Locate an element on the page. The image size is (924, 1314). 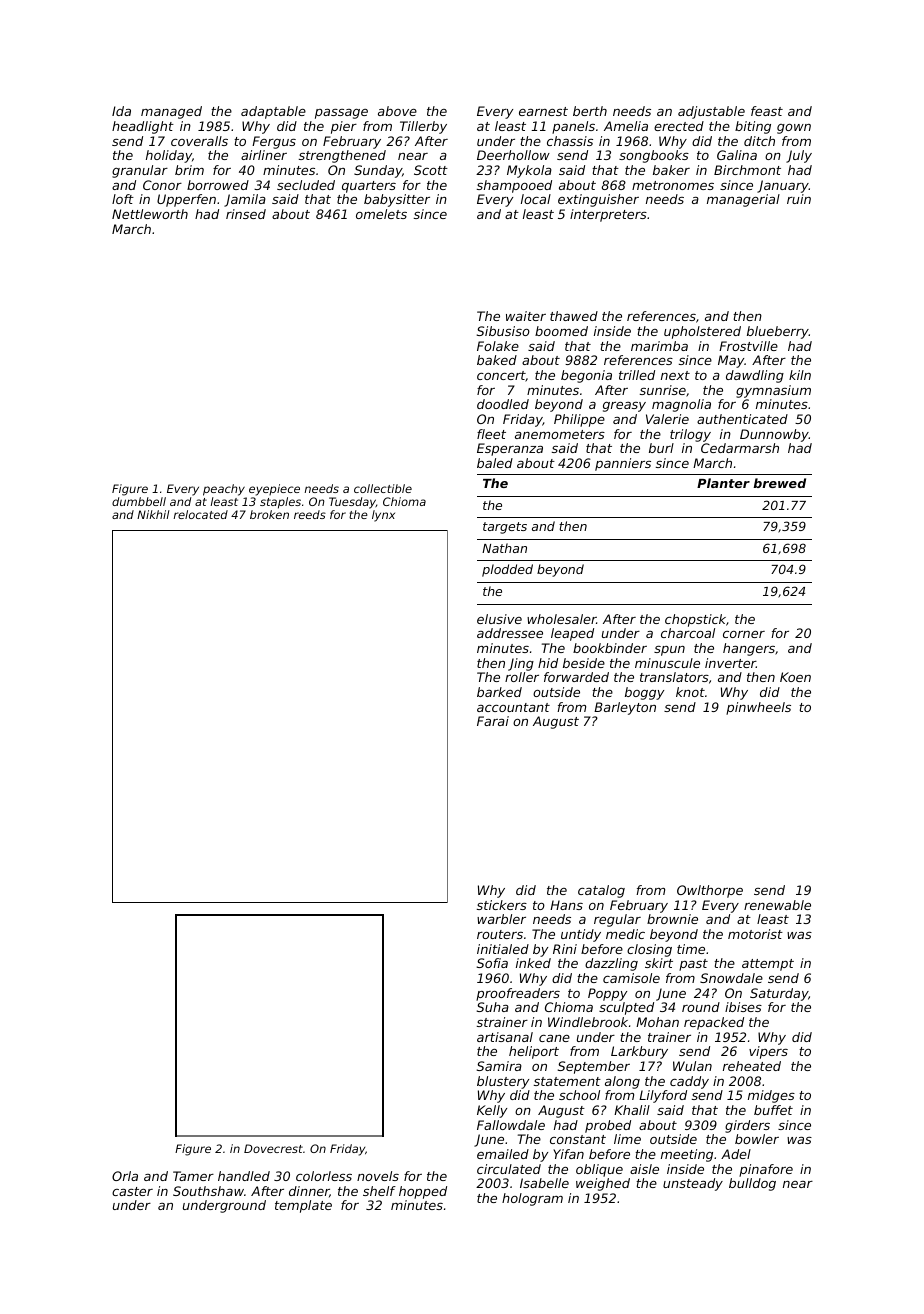
borrowed is located at coordinates (218, 185).
